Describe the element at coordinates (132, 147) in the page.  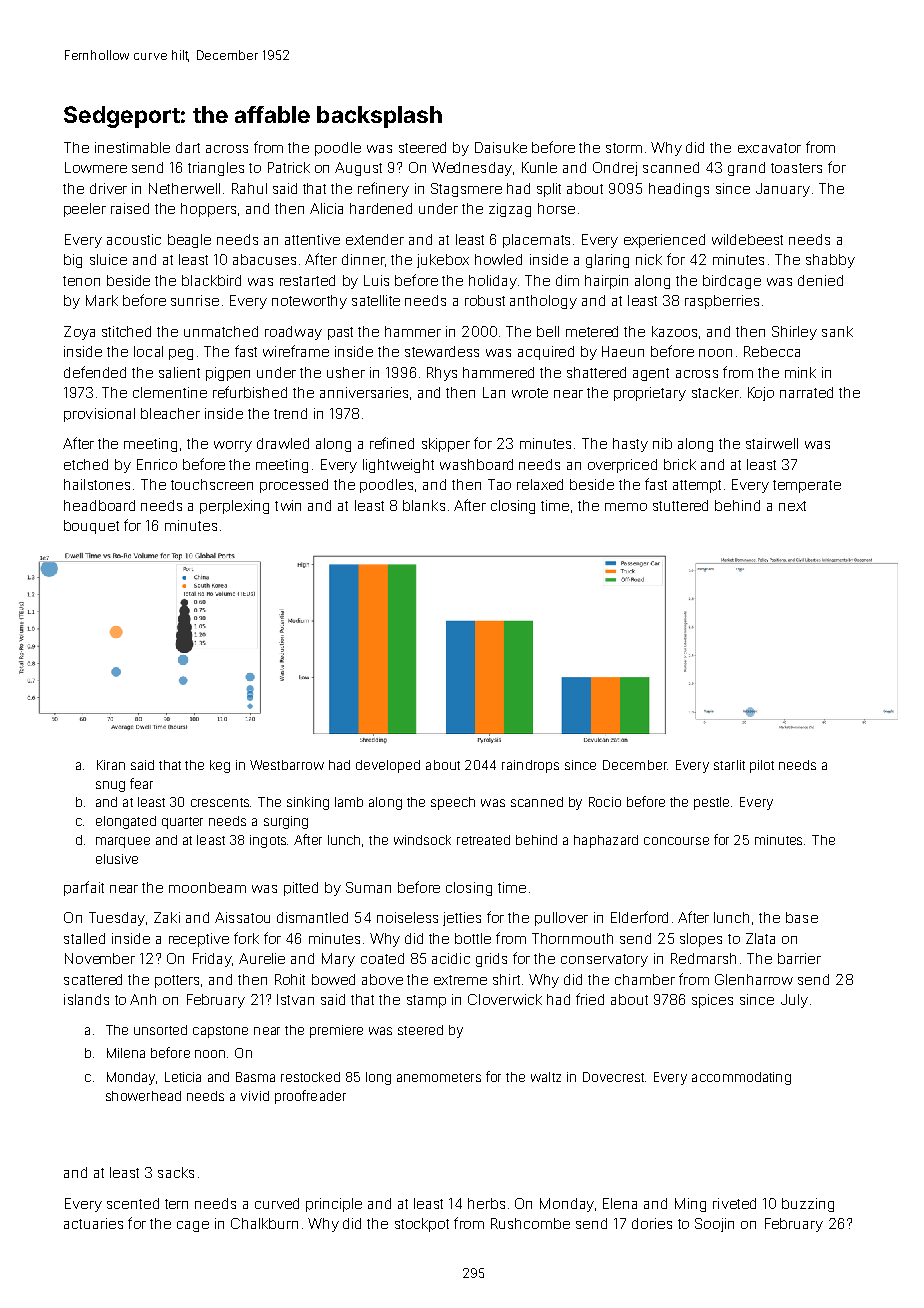
I see `inestimable` at that location.
